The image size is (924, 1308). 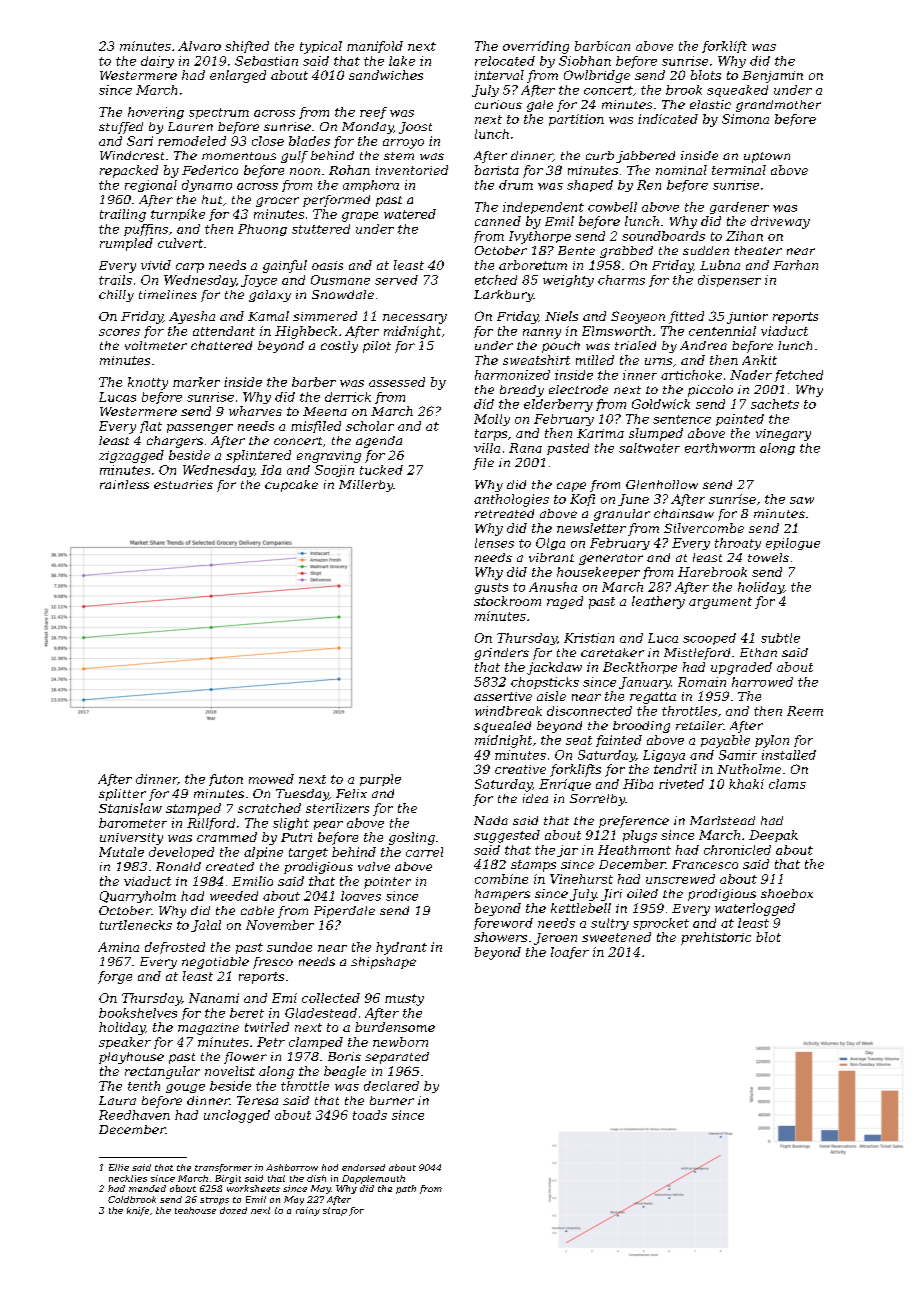 What do you see at coordinates (412, 838) in the screenshot?
I see `gosling` at bounding box center [412, 838].
